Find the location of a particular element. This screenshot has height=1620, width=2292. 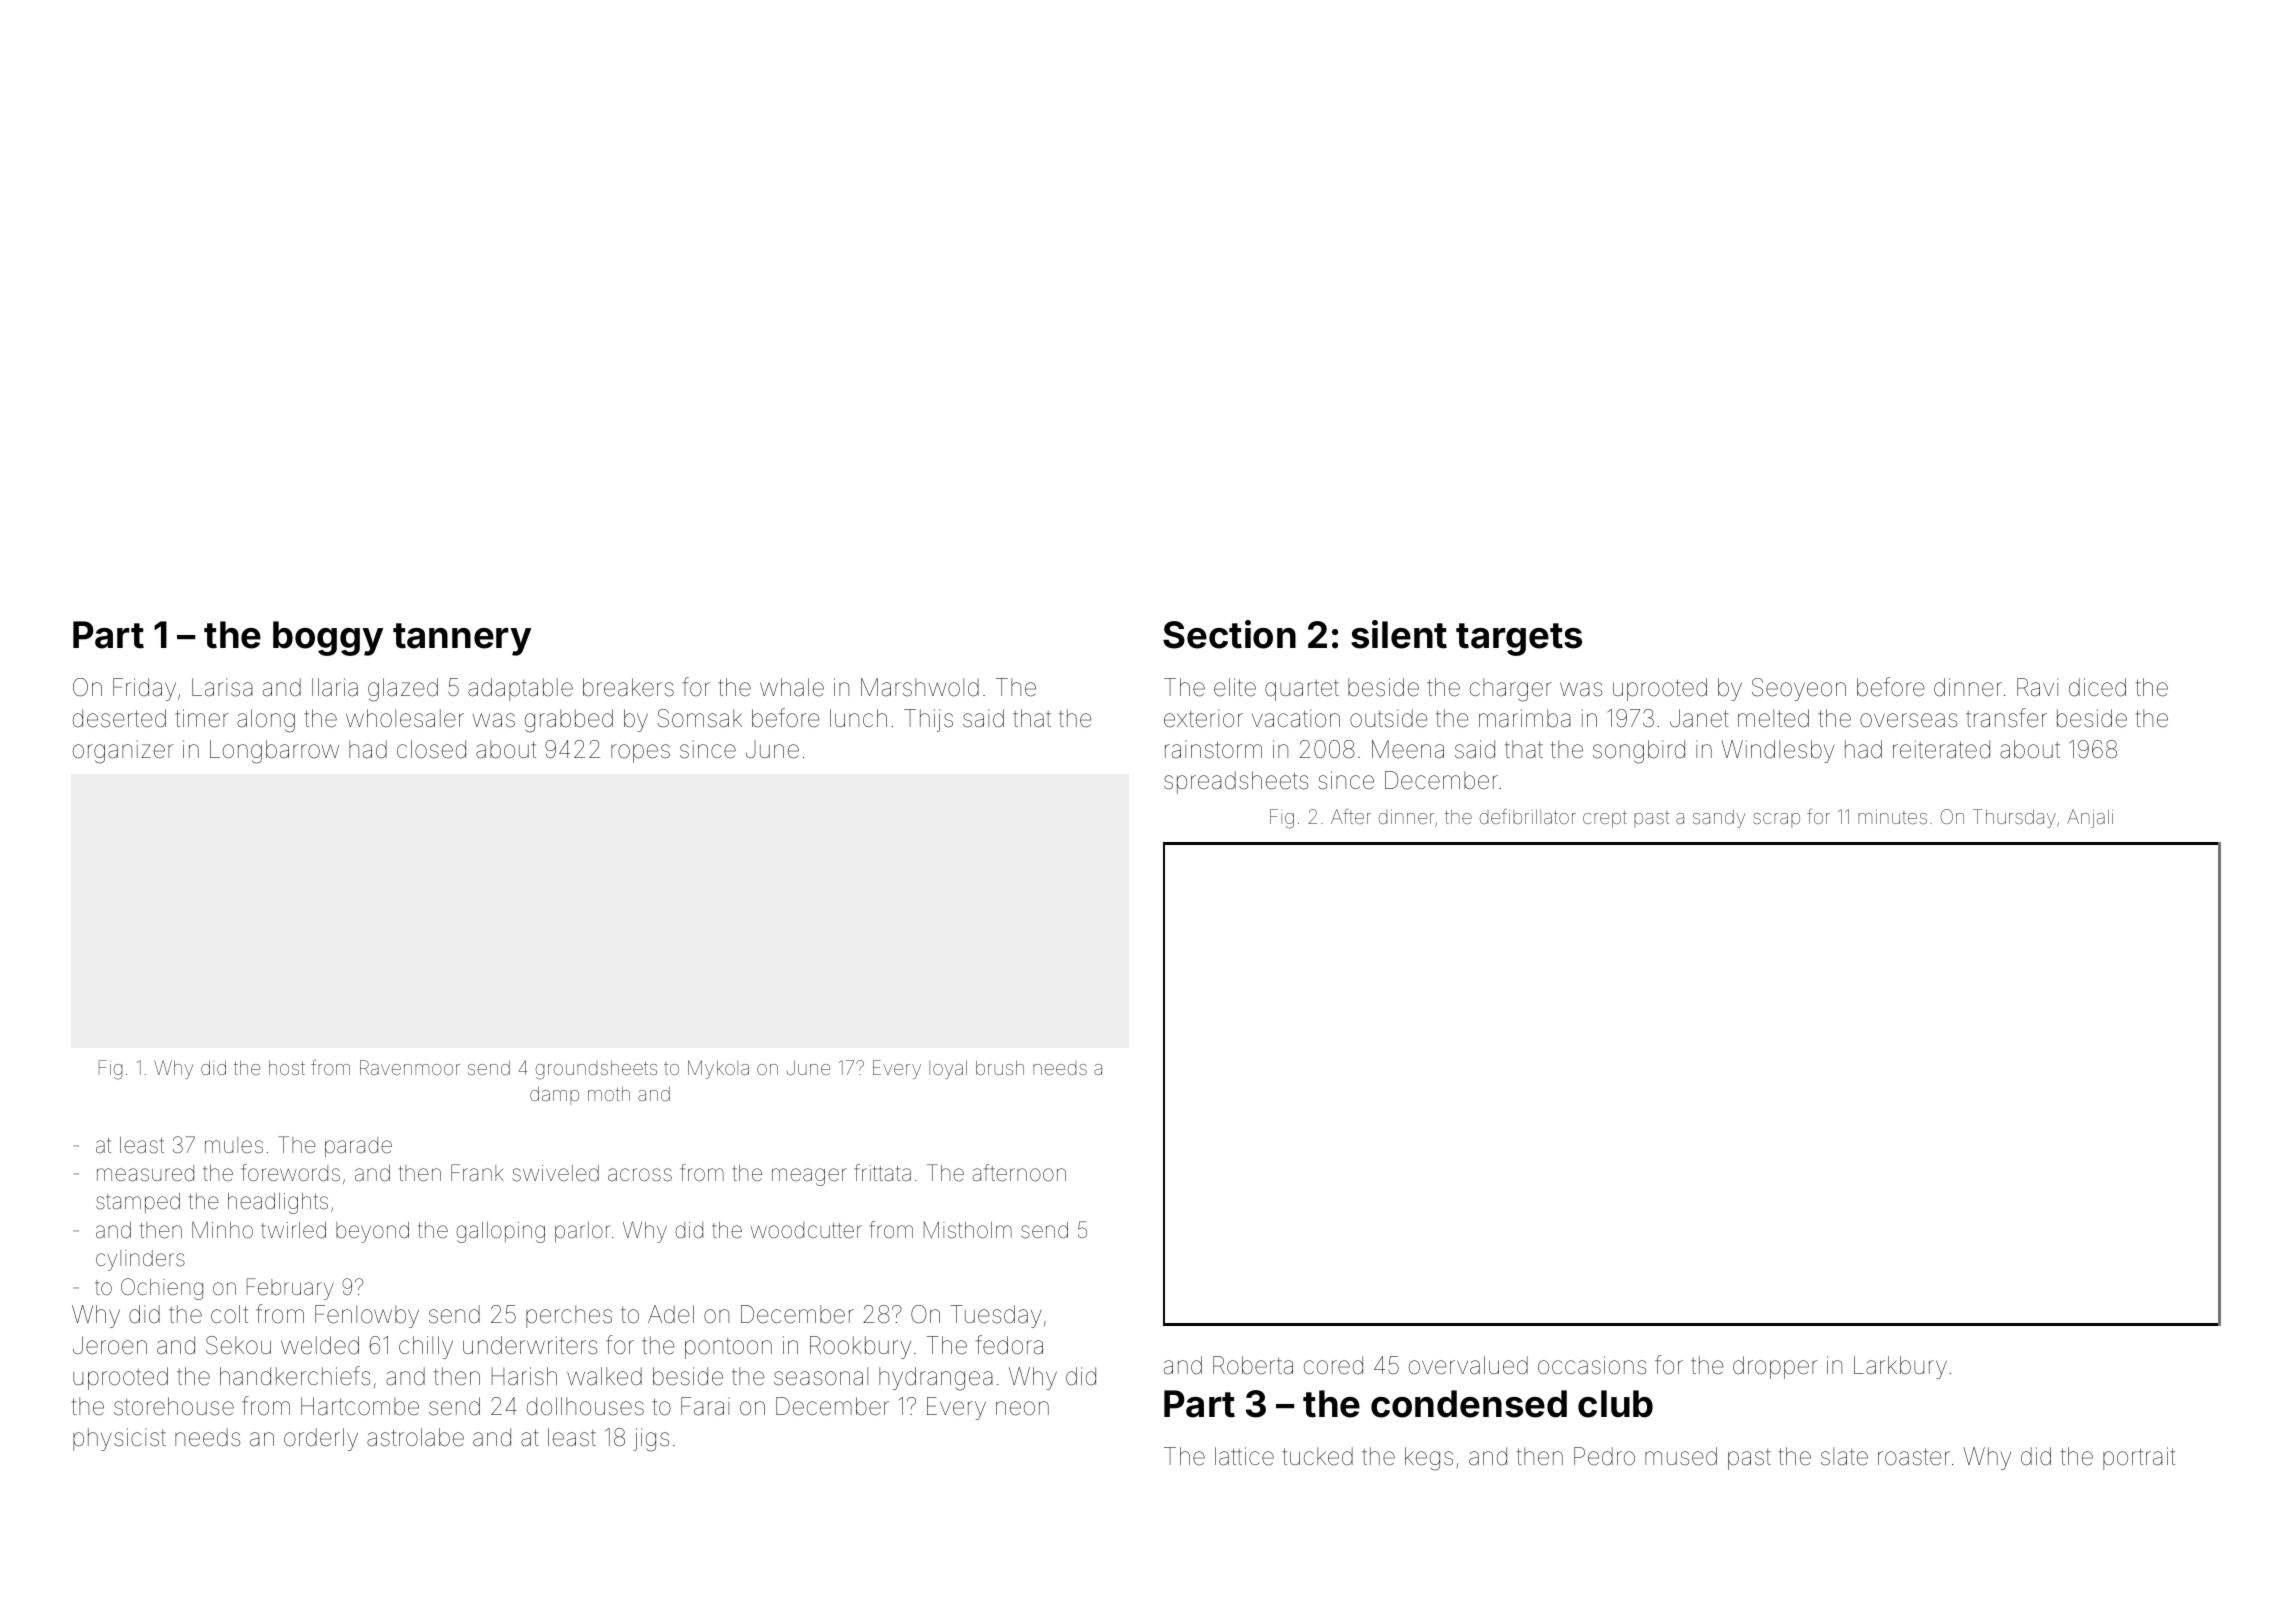

jigs is located at coordinates (651, 1440).
